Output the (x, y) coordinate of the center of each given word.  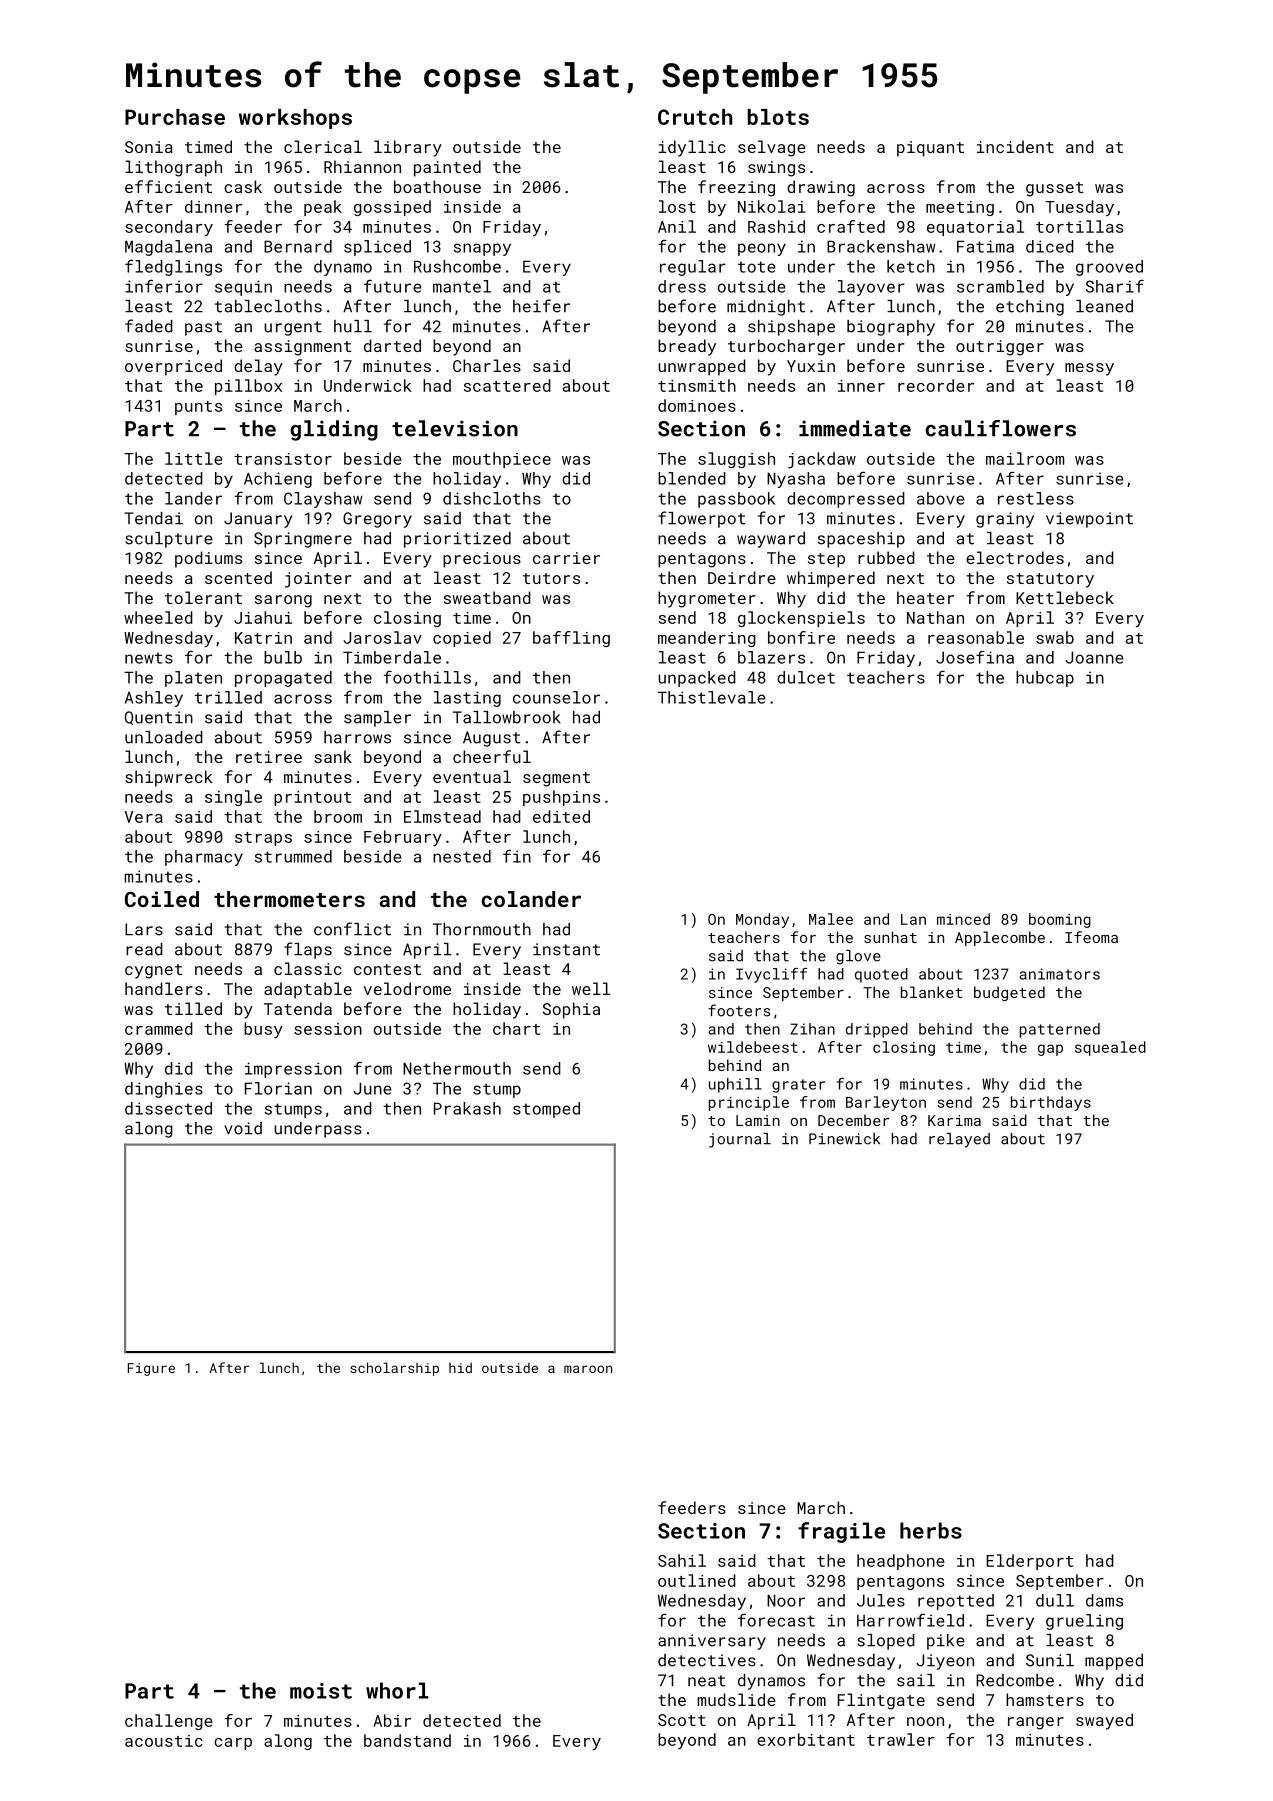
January (258, 520)
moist (321, 1691)
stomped (546, 1110)
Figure (151, 1369)
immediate (855, 428)
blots (778, 117)
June (372, 1088)
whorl (397, 1690)
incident (1015, 146)
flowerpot (702, 519)
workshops (295, 119)
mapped (1114, 1662)
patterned (1060, 1030)
